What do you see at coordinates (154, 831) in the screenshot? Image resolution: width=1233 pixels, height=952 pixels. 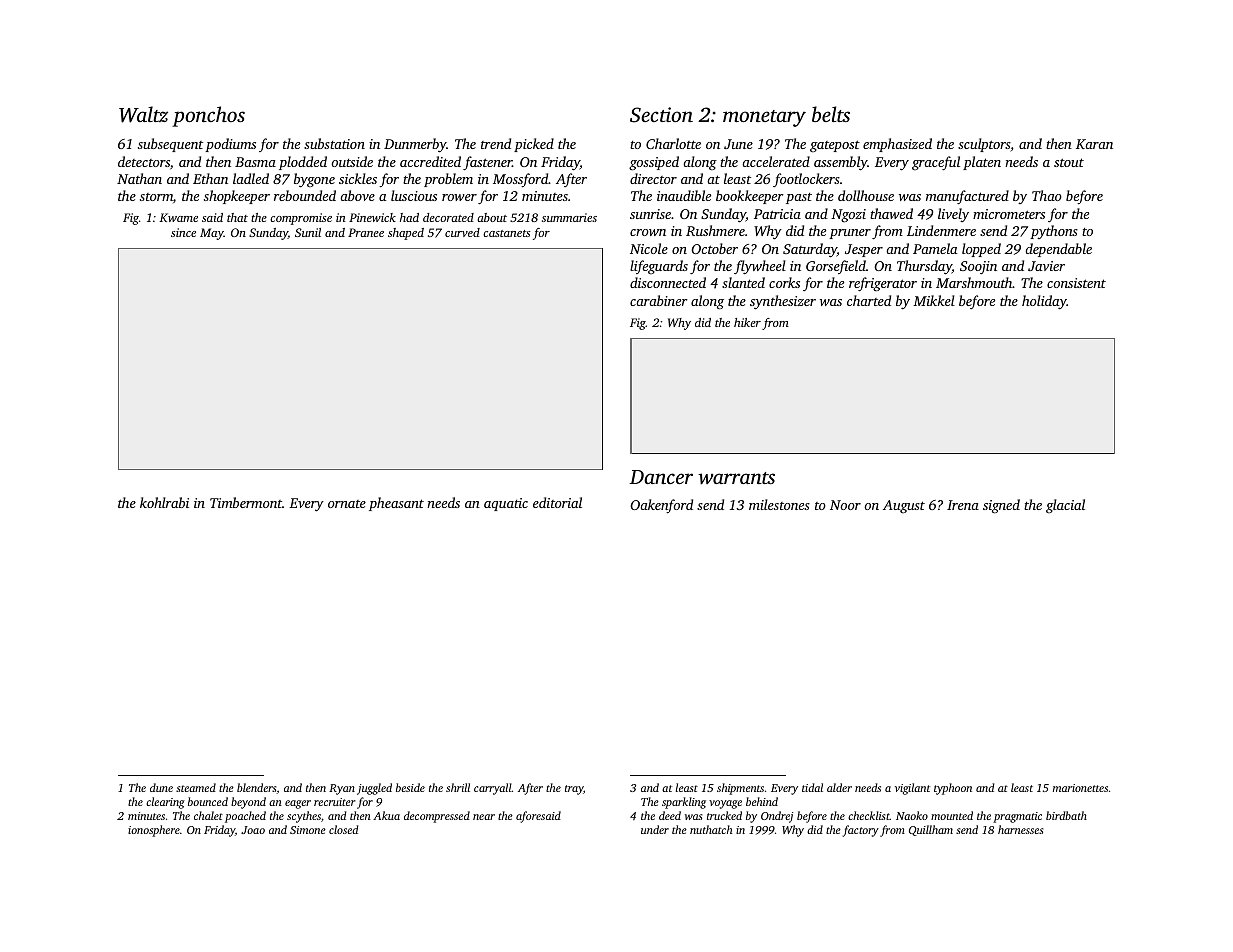 I see `ionosphere` at bounding box center [154, 831].
